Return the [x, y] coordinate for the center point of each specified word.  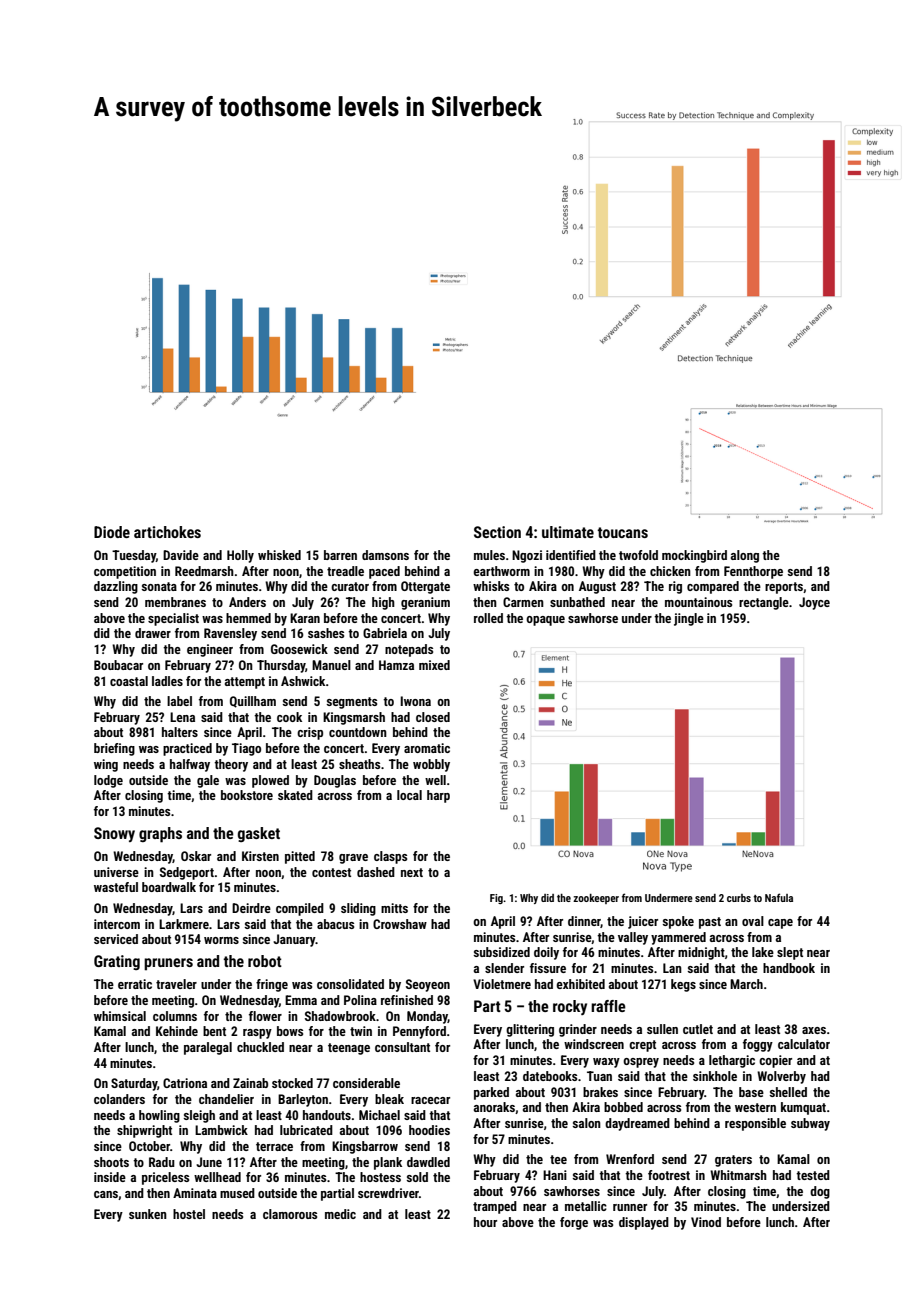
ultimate [568, 532]
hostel [189, 1214]
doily [546, 953]
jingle [689, 619]
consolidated [350, 984]
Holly [240, 556]
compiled [300, 909]
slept [790, 953]
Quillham [253, 702]
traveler [176, 984]
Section [497, 532]
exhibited [580, 984]
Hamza [396, 665]
